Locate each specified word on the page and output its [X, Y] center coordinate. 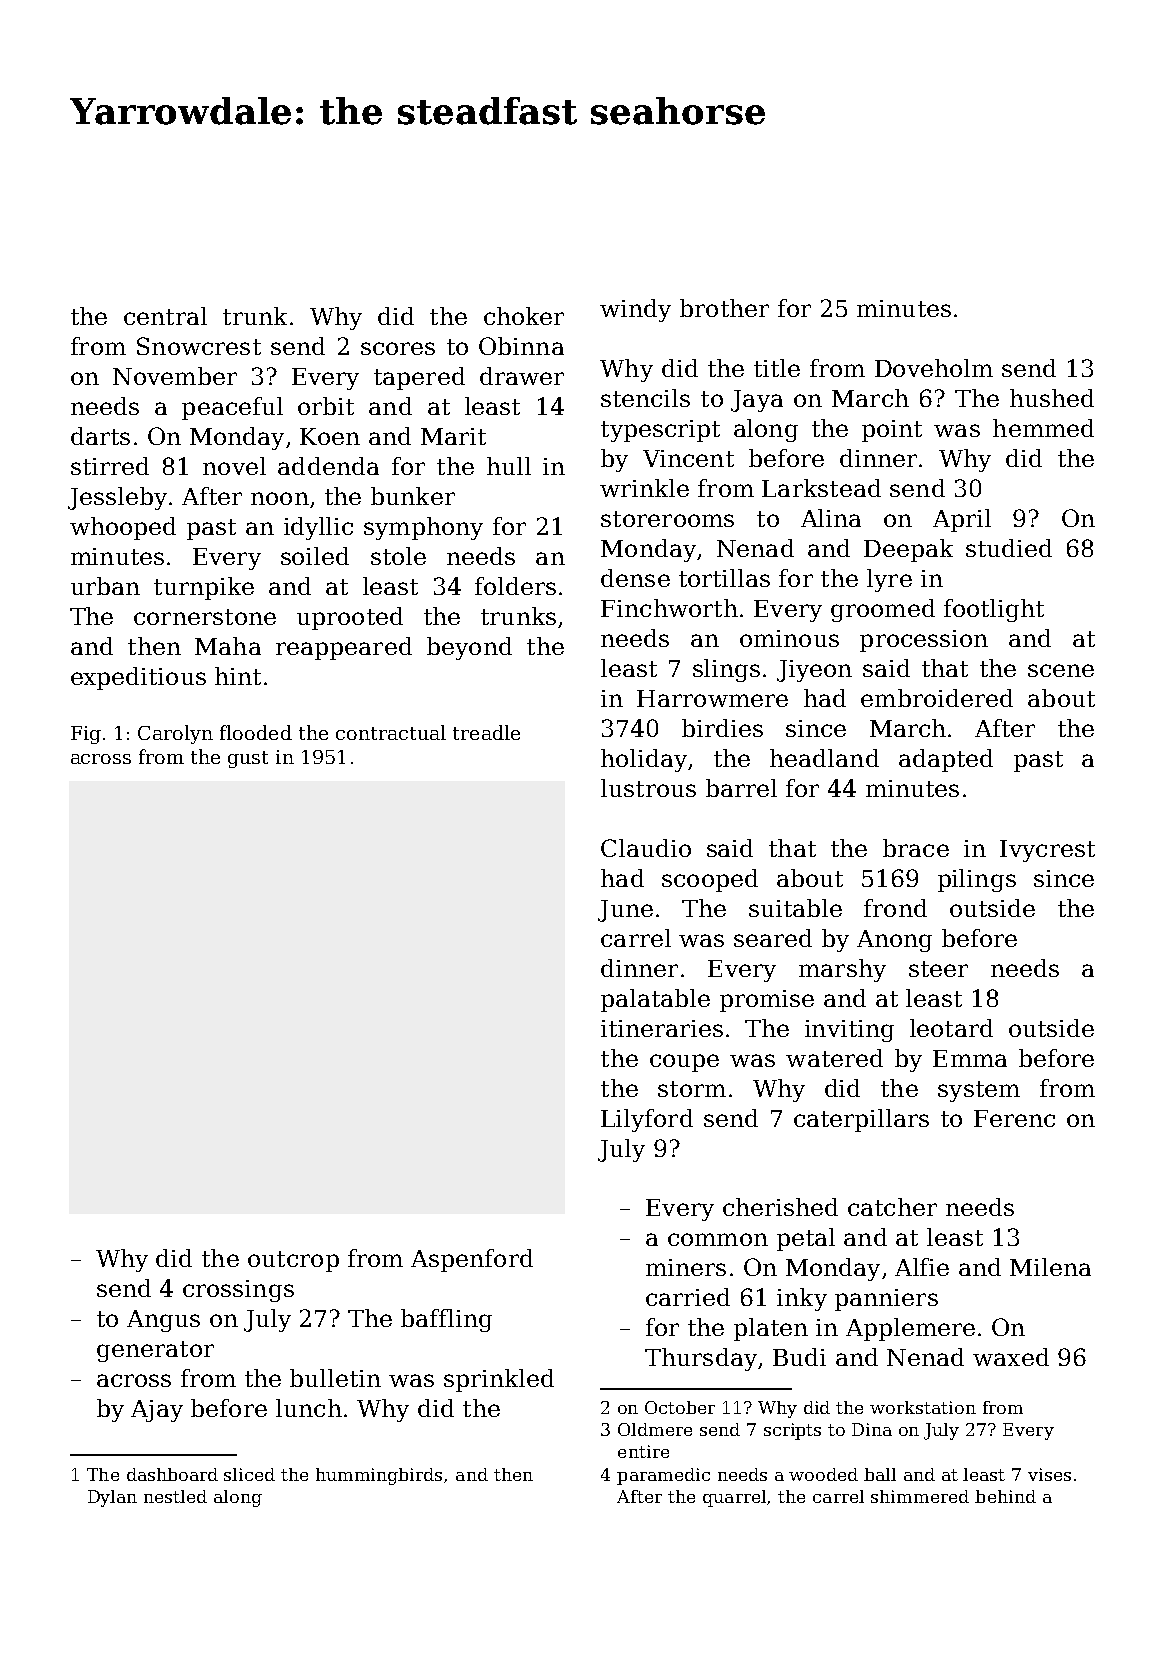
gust [248, 759]
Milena [1050, 1267]
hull [509, 466]
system [979, 1091]
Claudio [646, 848]
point [892, 431]
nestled [175, 1496]
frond [895, 908]
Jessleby [117, 498]
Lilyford [647, 1120]
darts [100, 436]
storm [692, 1089]
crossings [238, 1291]
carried [688, 1297]
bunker [413, 496]
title [777, 368]
